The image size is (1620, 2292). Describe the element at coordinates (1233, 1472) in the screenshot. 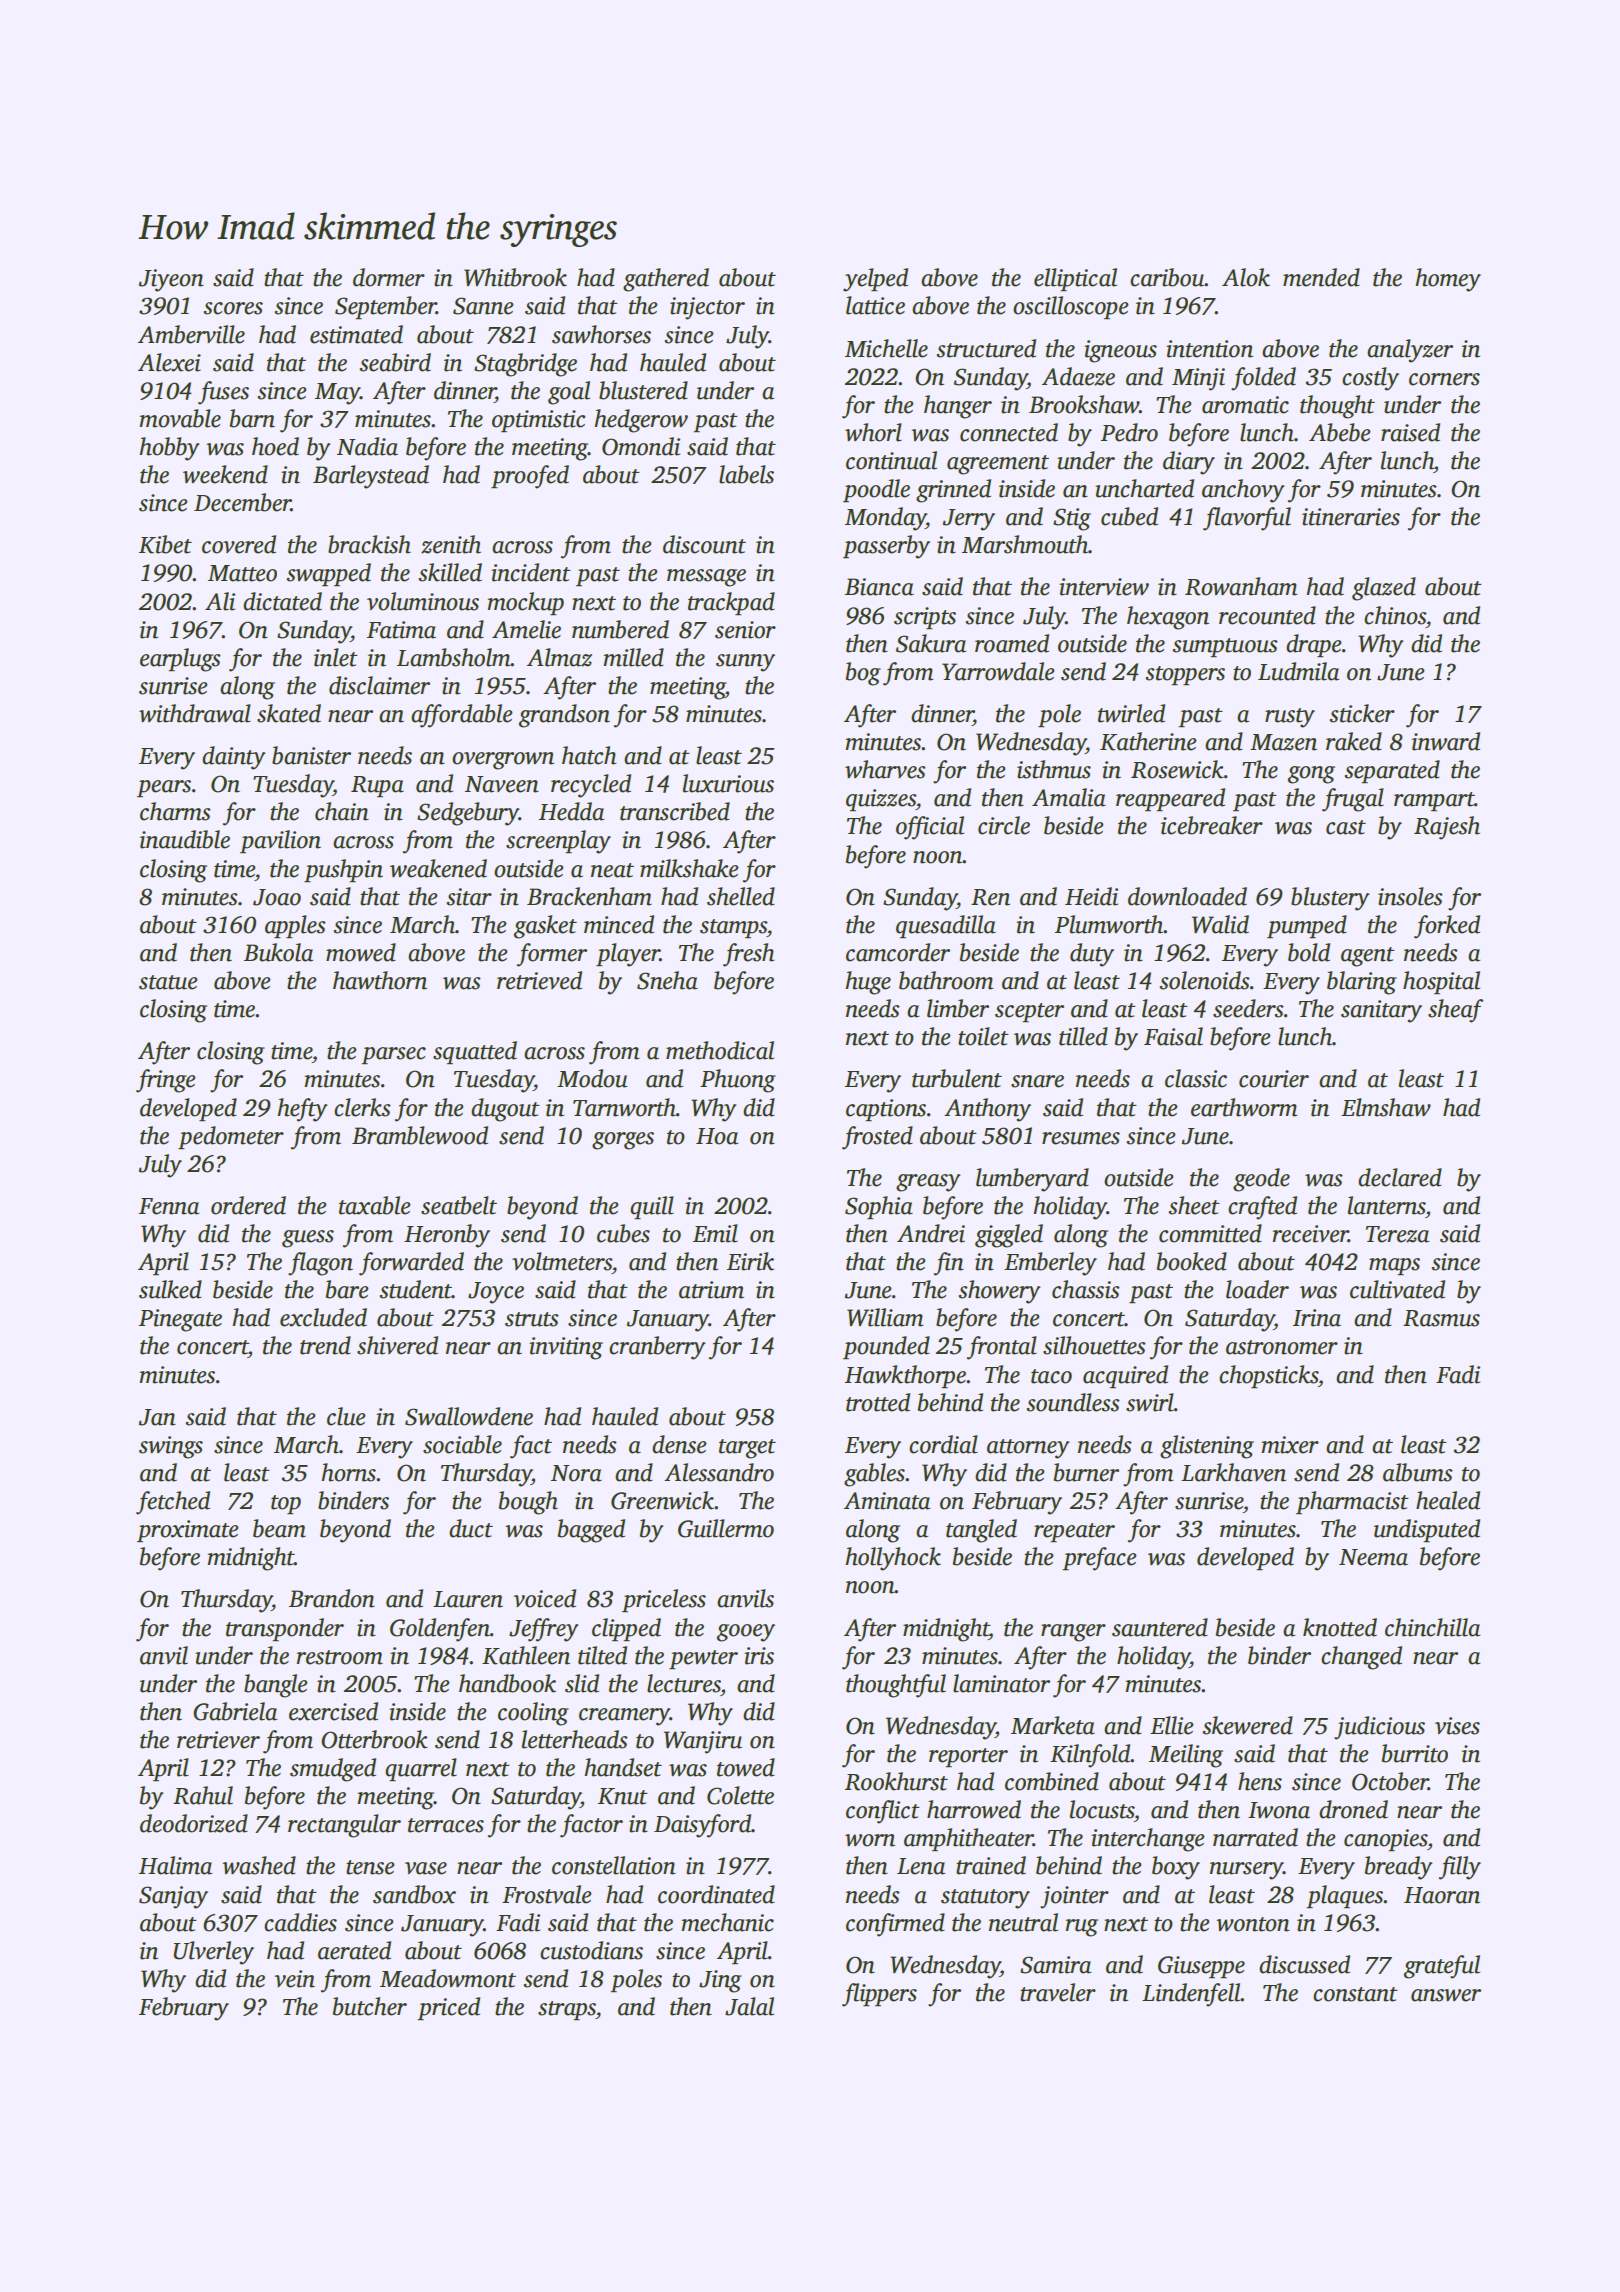

I see `Larkhaven` at that location.
